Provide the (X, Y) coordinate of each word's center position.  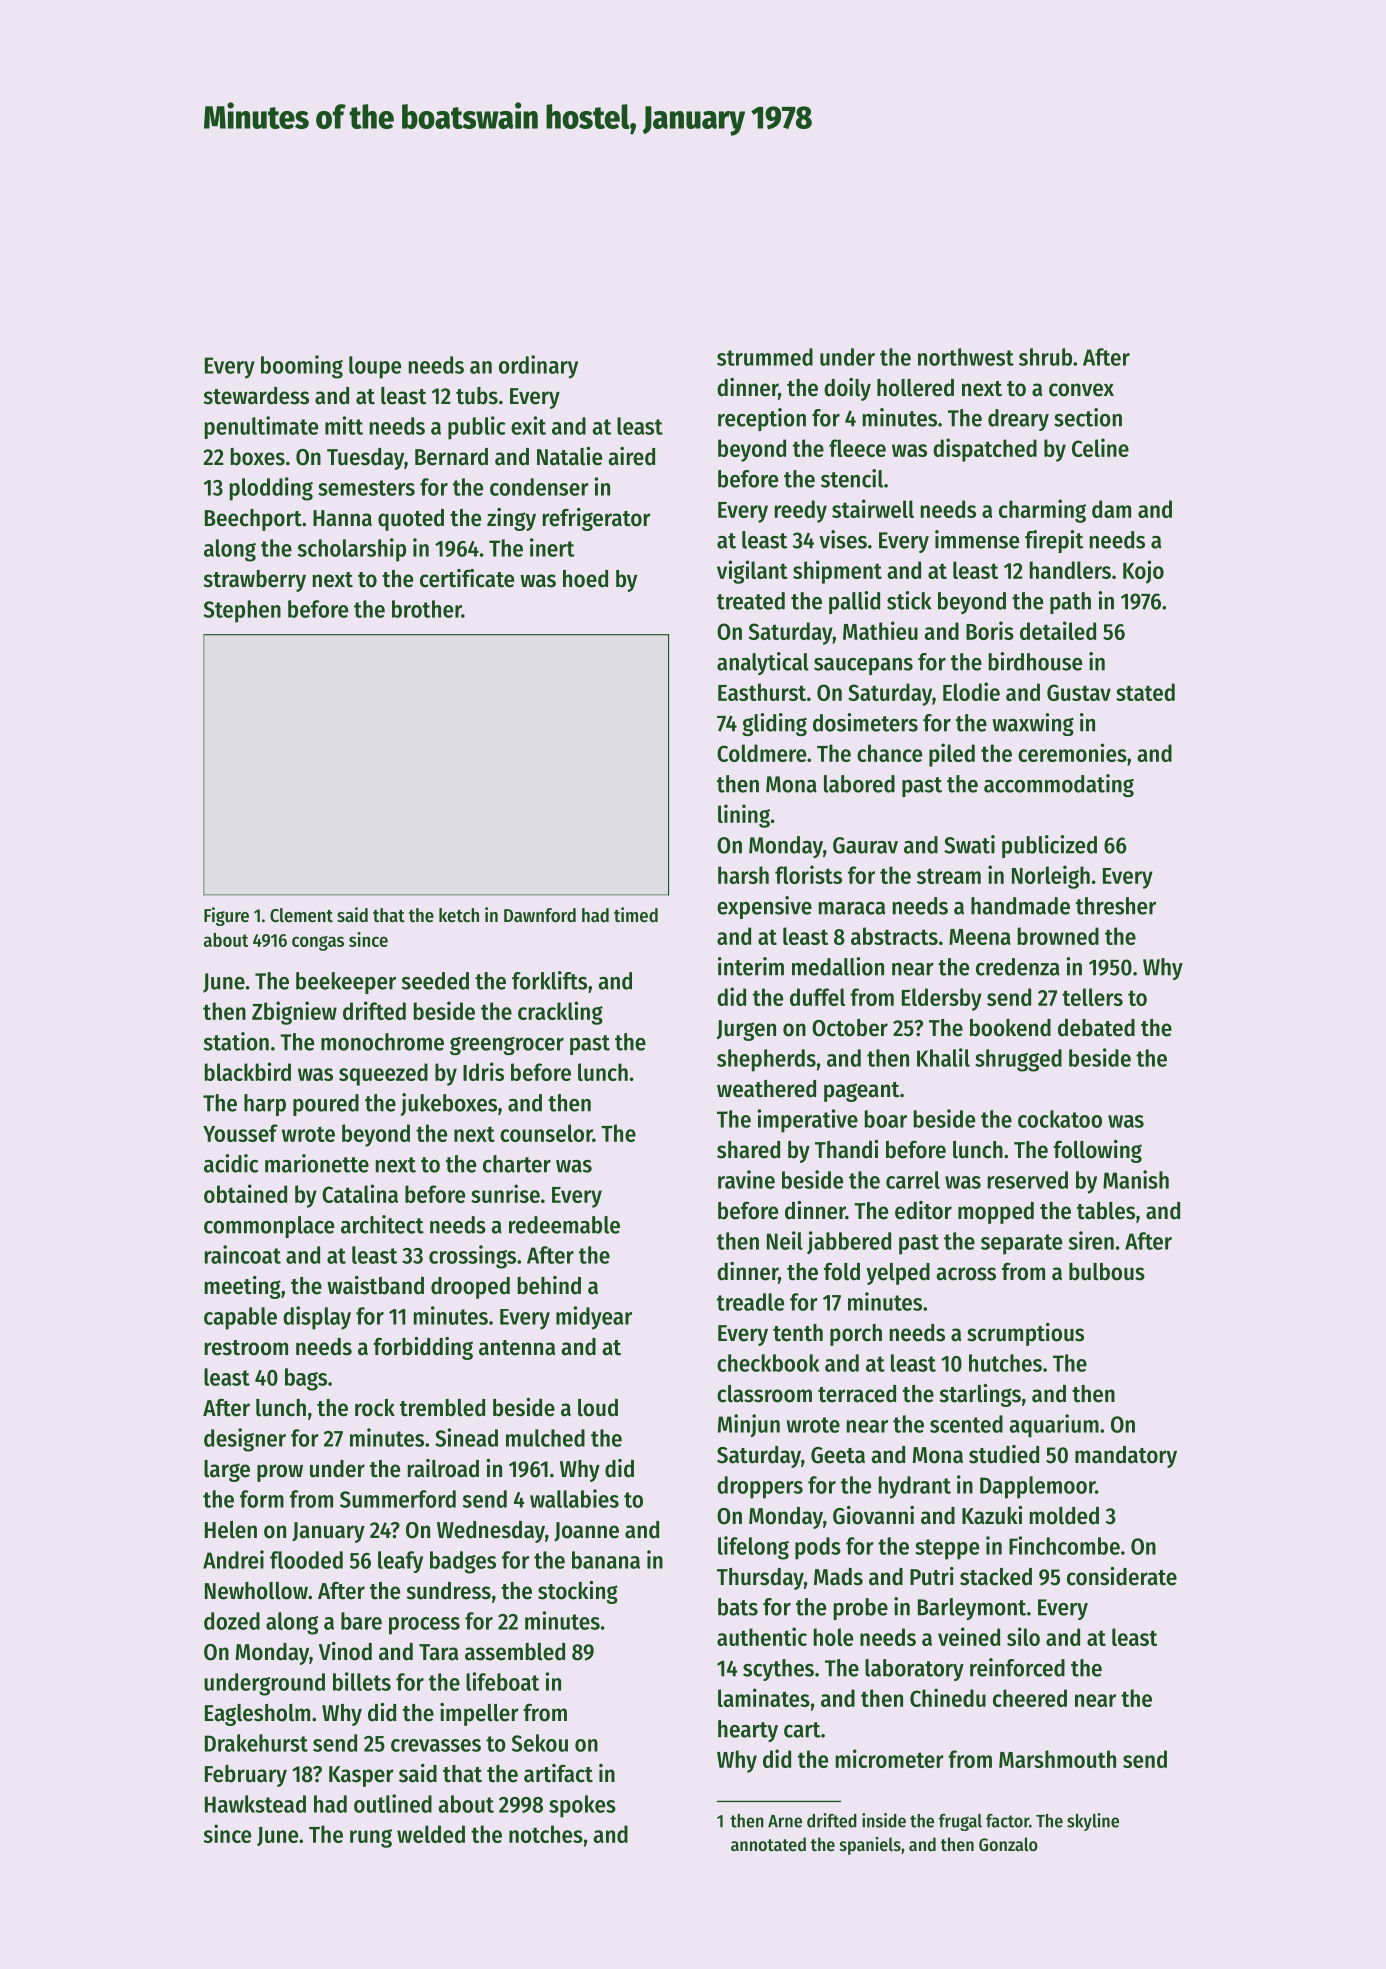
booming (302, 367)
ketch (459, 915)
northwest (966, 357)
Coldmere (761, 753)
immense (977, 539)
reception (762, 419)
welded (431, 1834)
